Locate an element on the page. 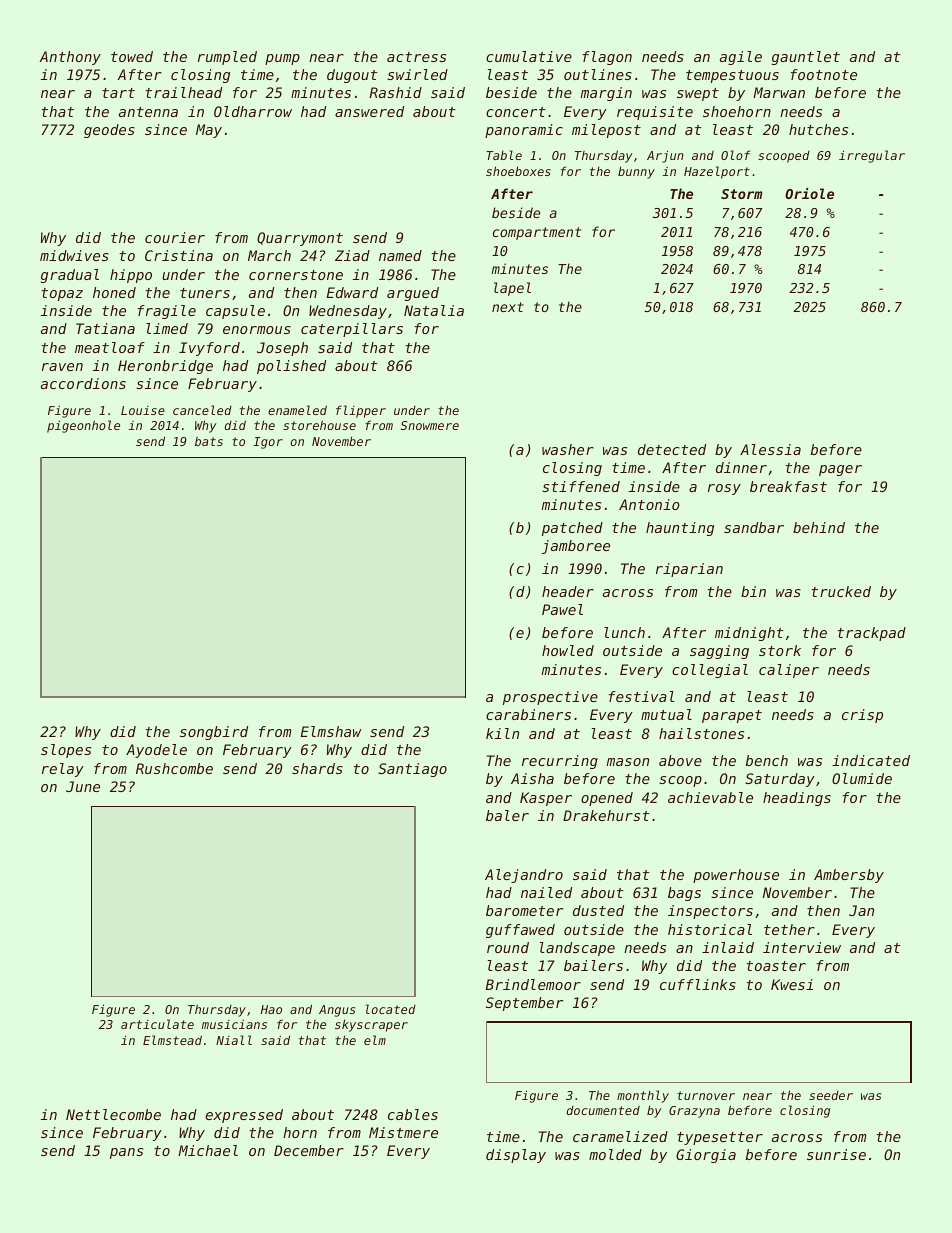 This page has width=952, height=1233. pager is located at coordinates (840, 470).
